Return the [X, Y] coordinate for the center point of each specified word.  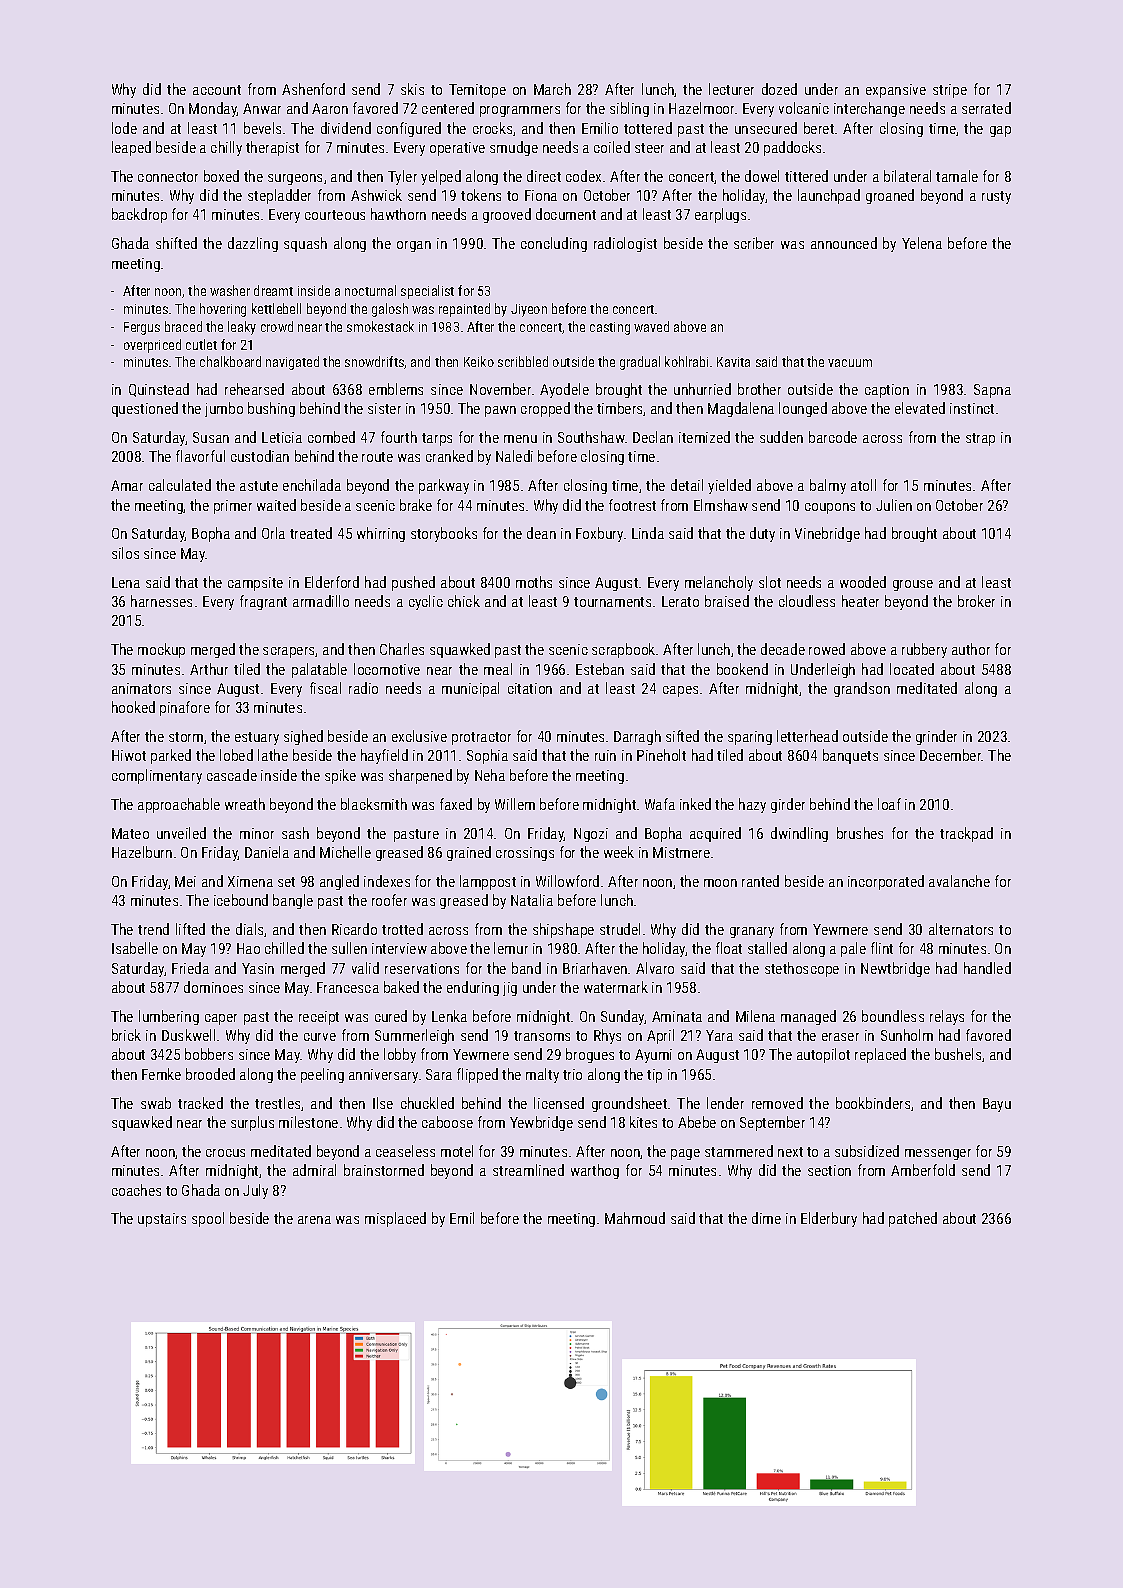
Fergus [142, 328]
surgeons [295, 179]
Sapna [992, 391]
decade [783, 649]
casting [610, 328]
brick [126, 1035]
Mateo [130, 833]
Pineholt [661, 755]
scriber [754, 243]
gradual [640, 363]
